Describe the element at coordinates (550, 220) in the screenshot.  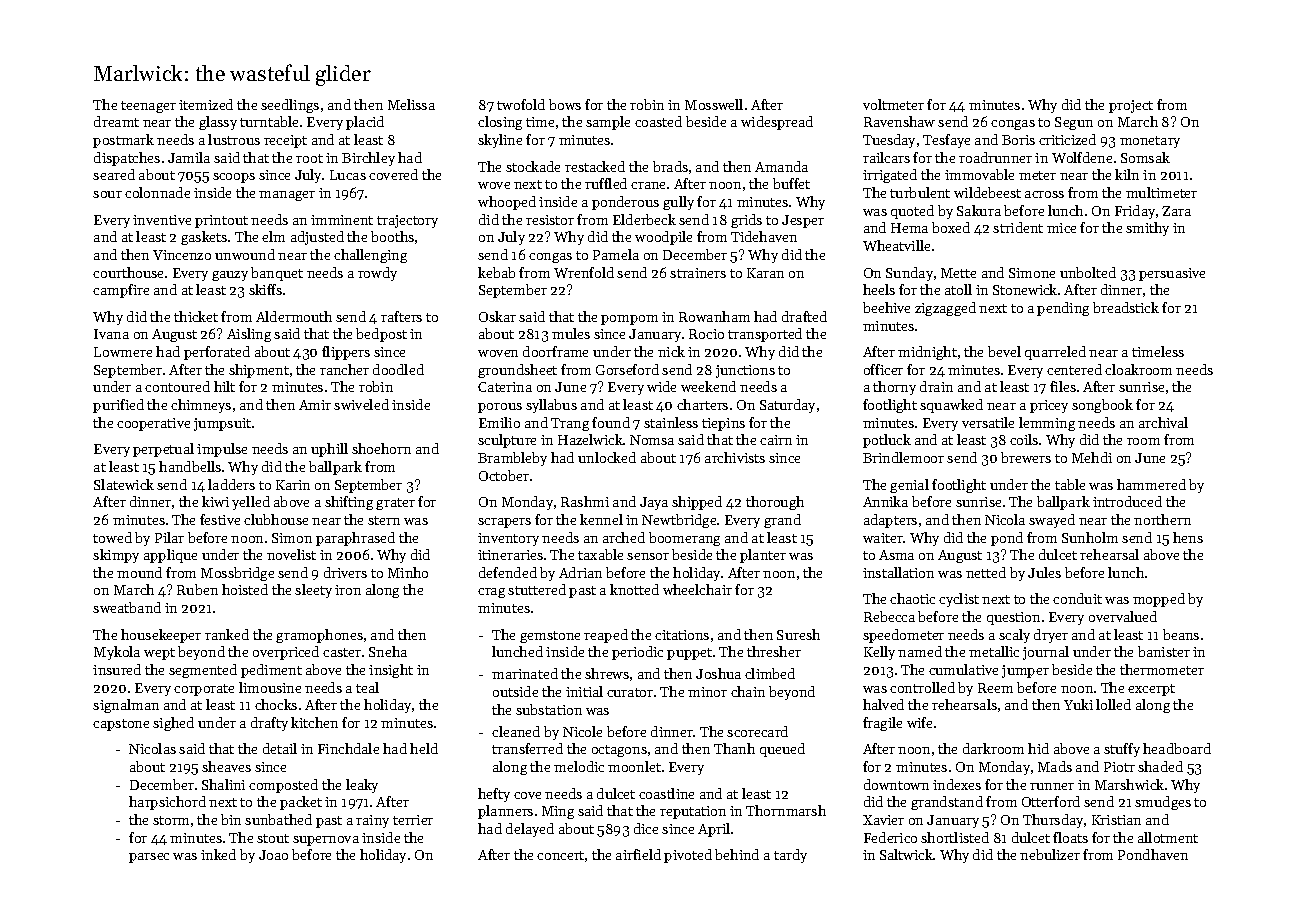
I see `resistor` at that location.
